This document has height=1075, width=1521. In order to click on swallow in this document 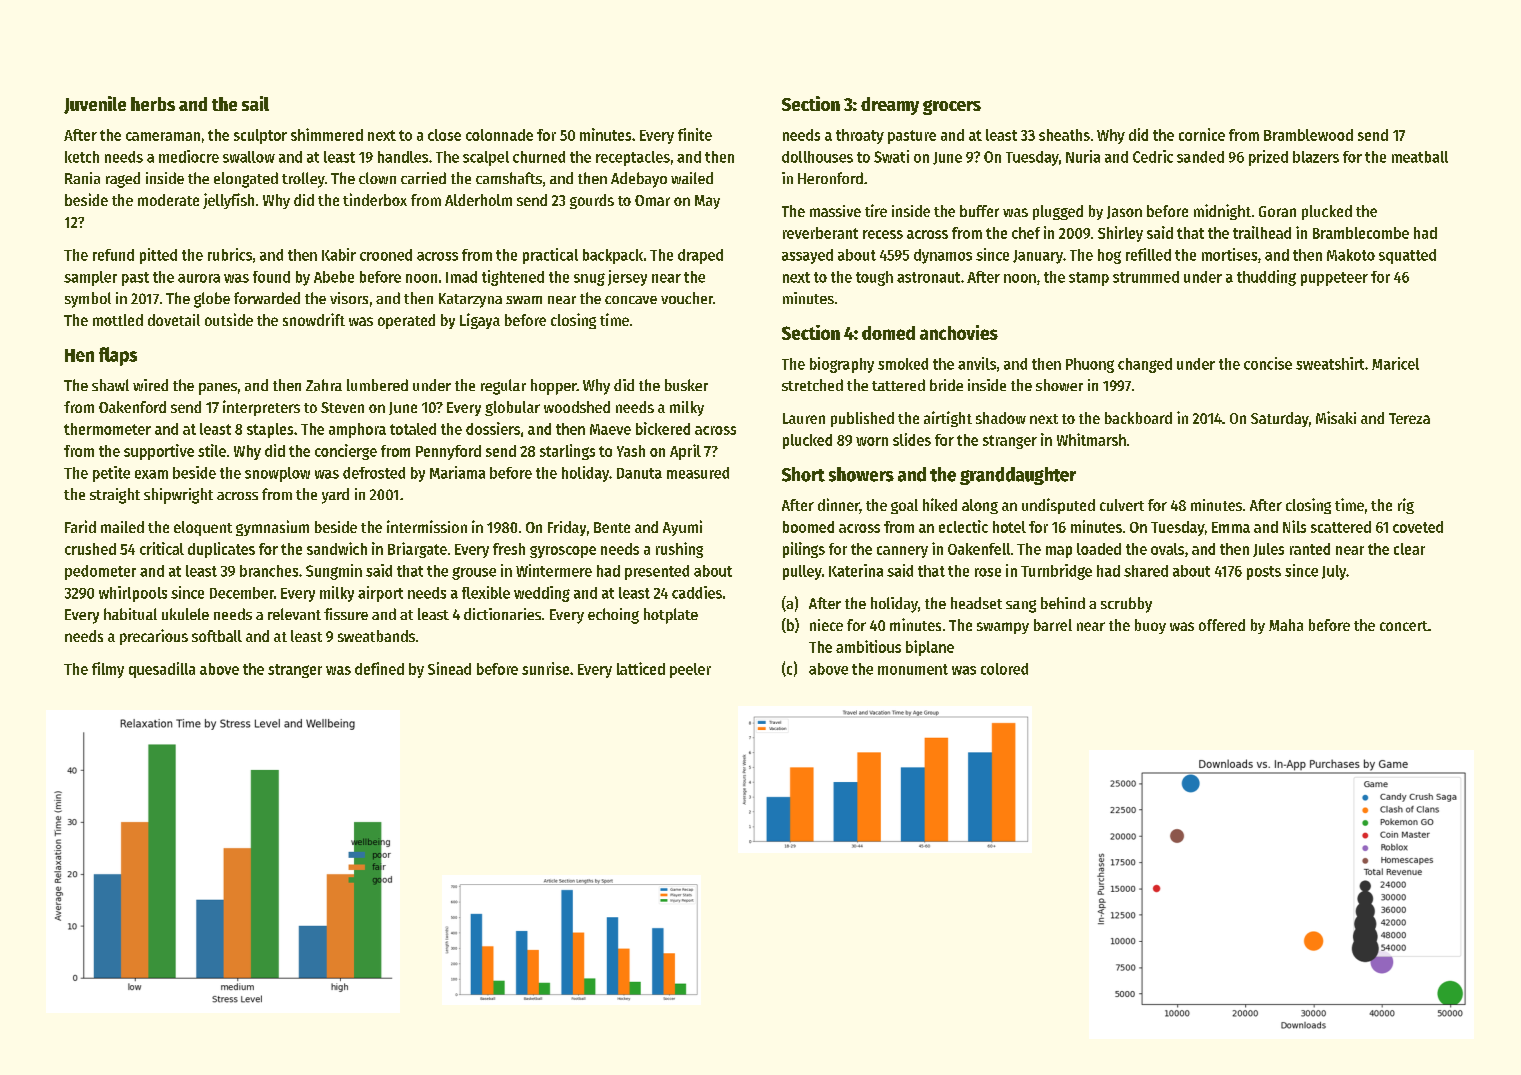, I will do `click(249, 157)`.
